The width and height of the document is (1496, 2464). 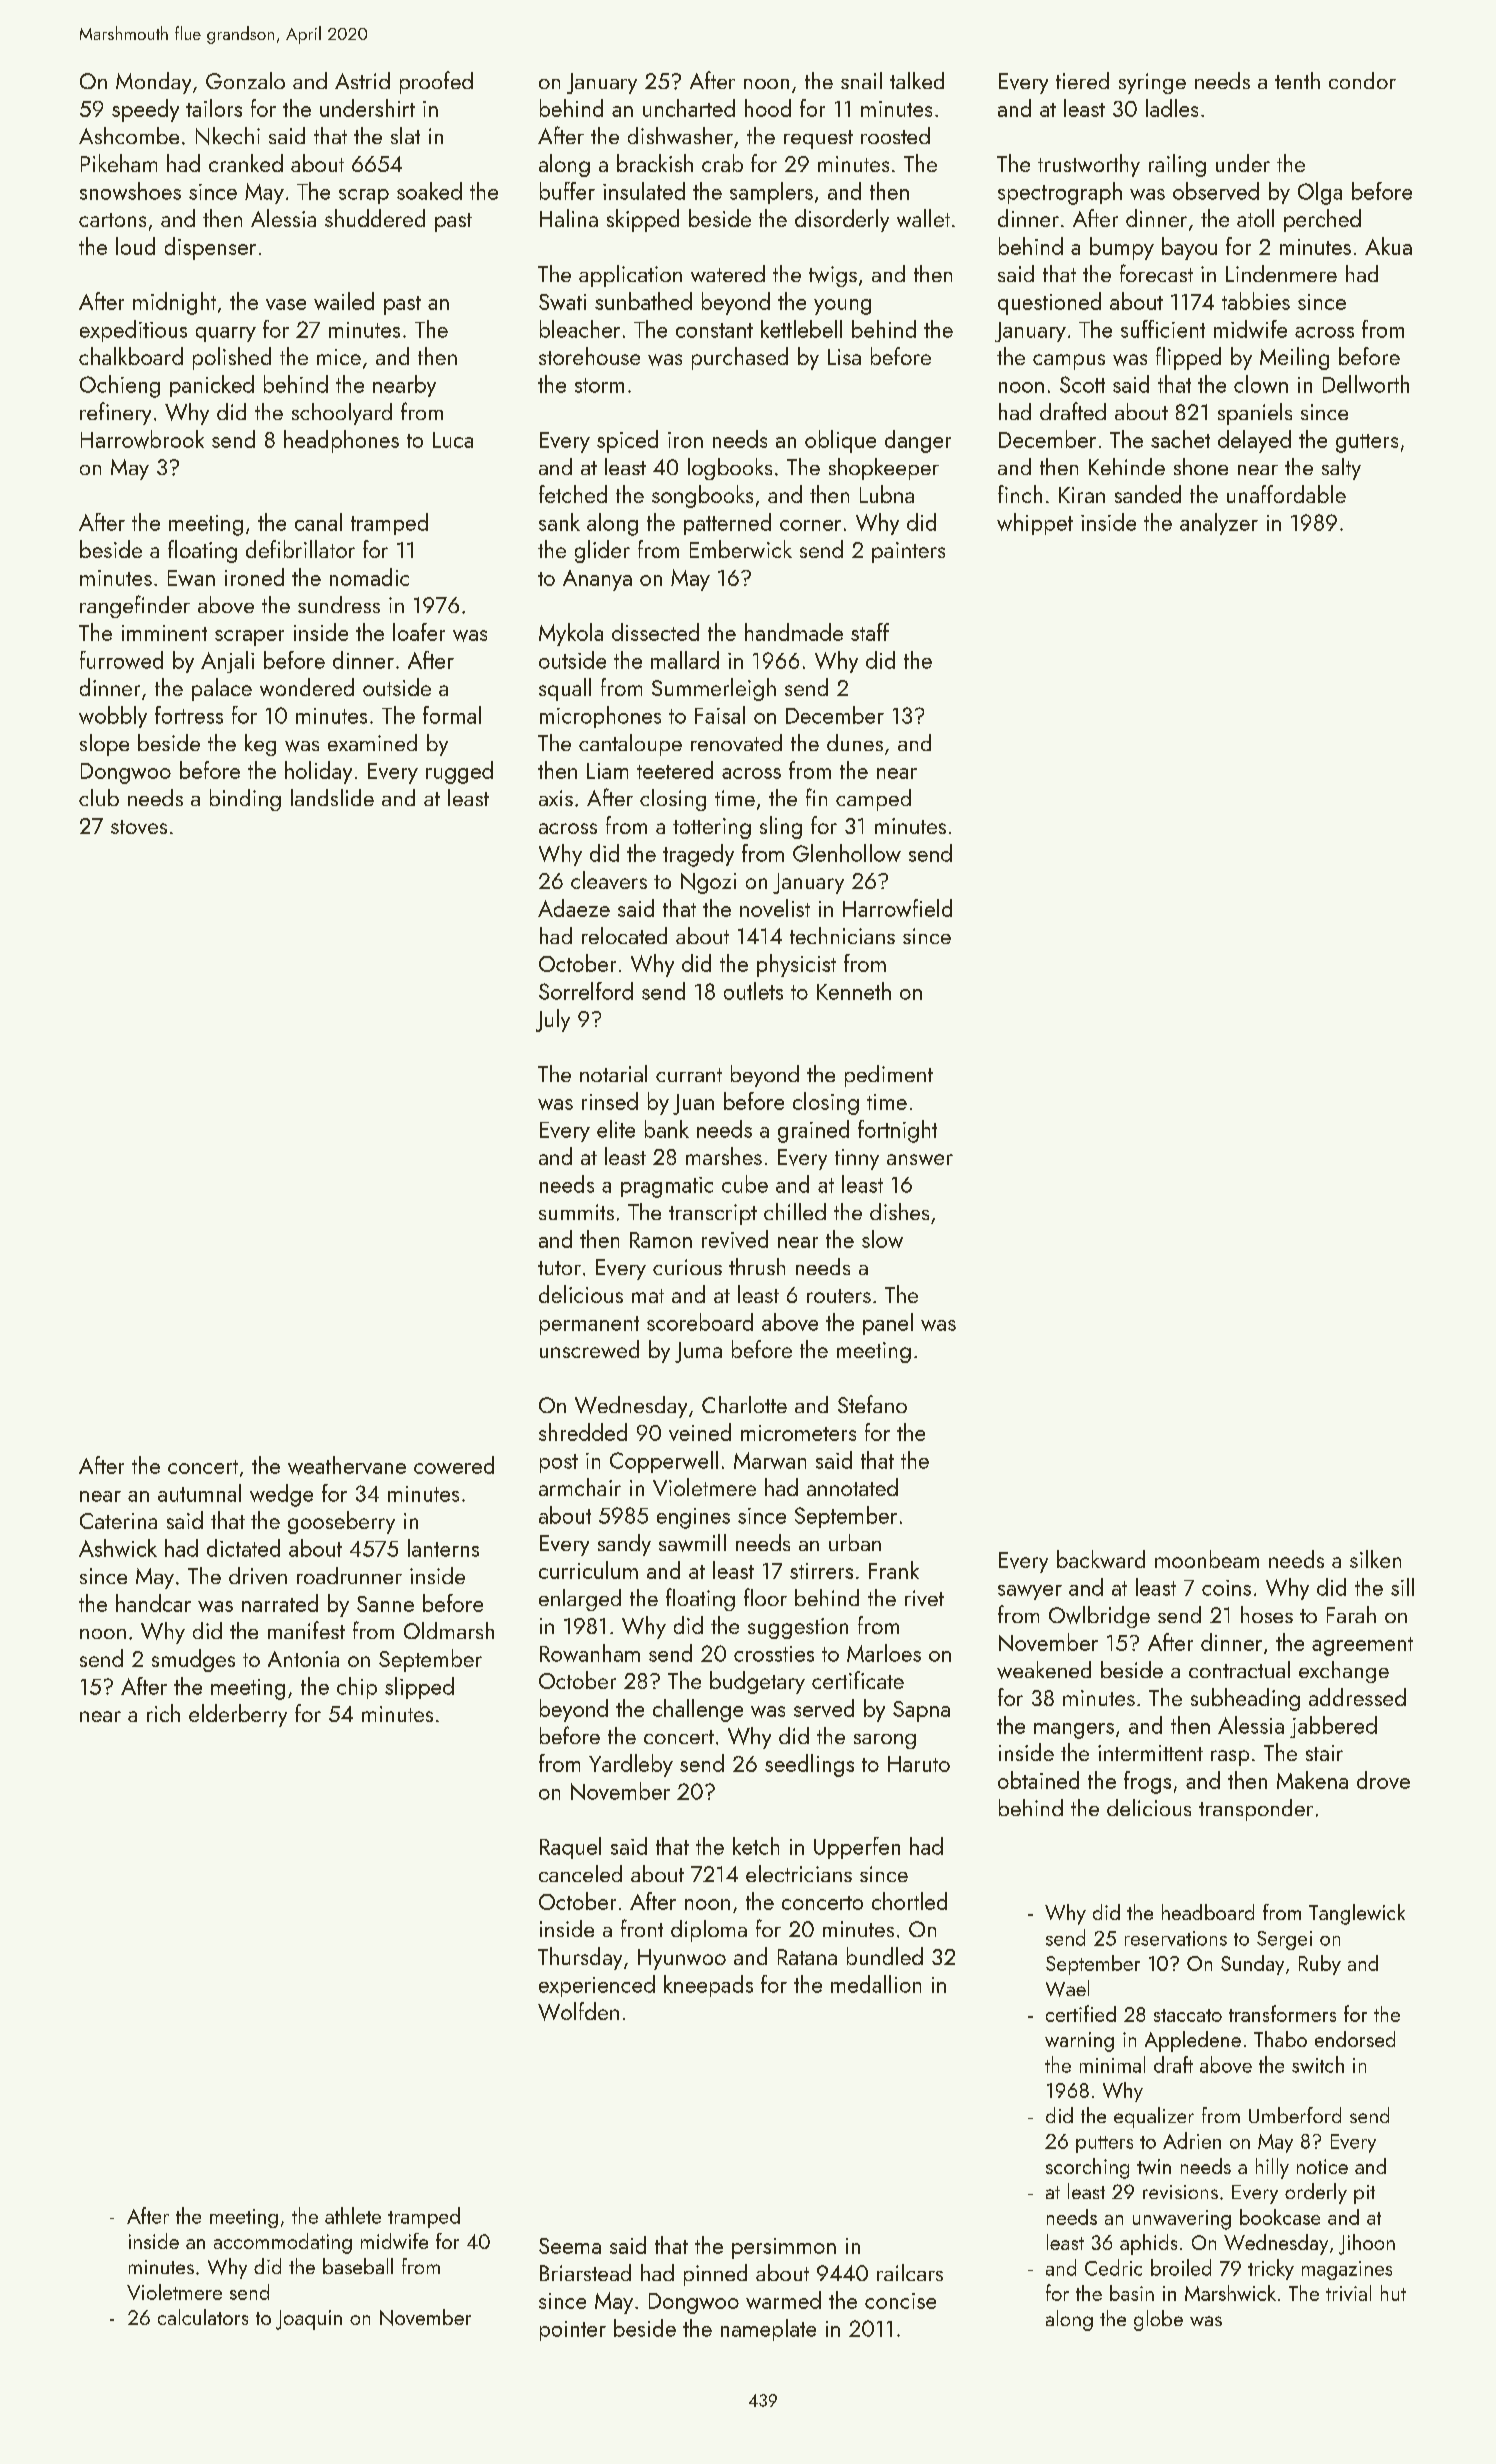 What do you see at coordinates (784, 2248) in the document?
I see `persimmon` at bounding box center [784, 2248].
